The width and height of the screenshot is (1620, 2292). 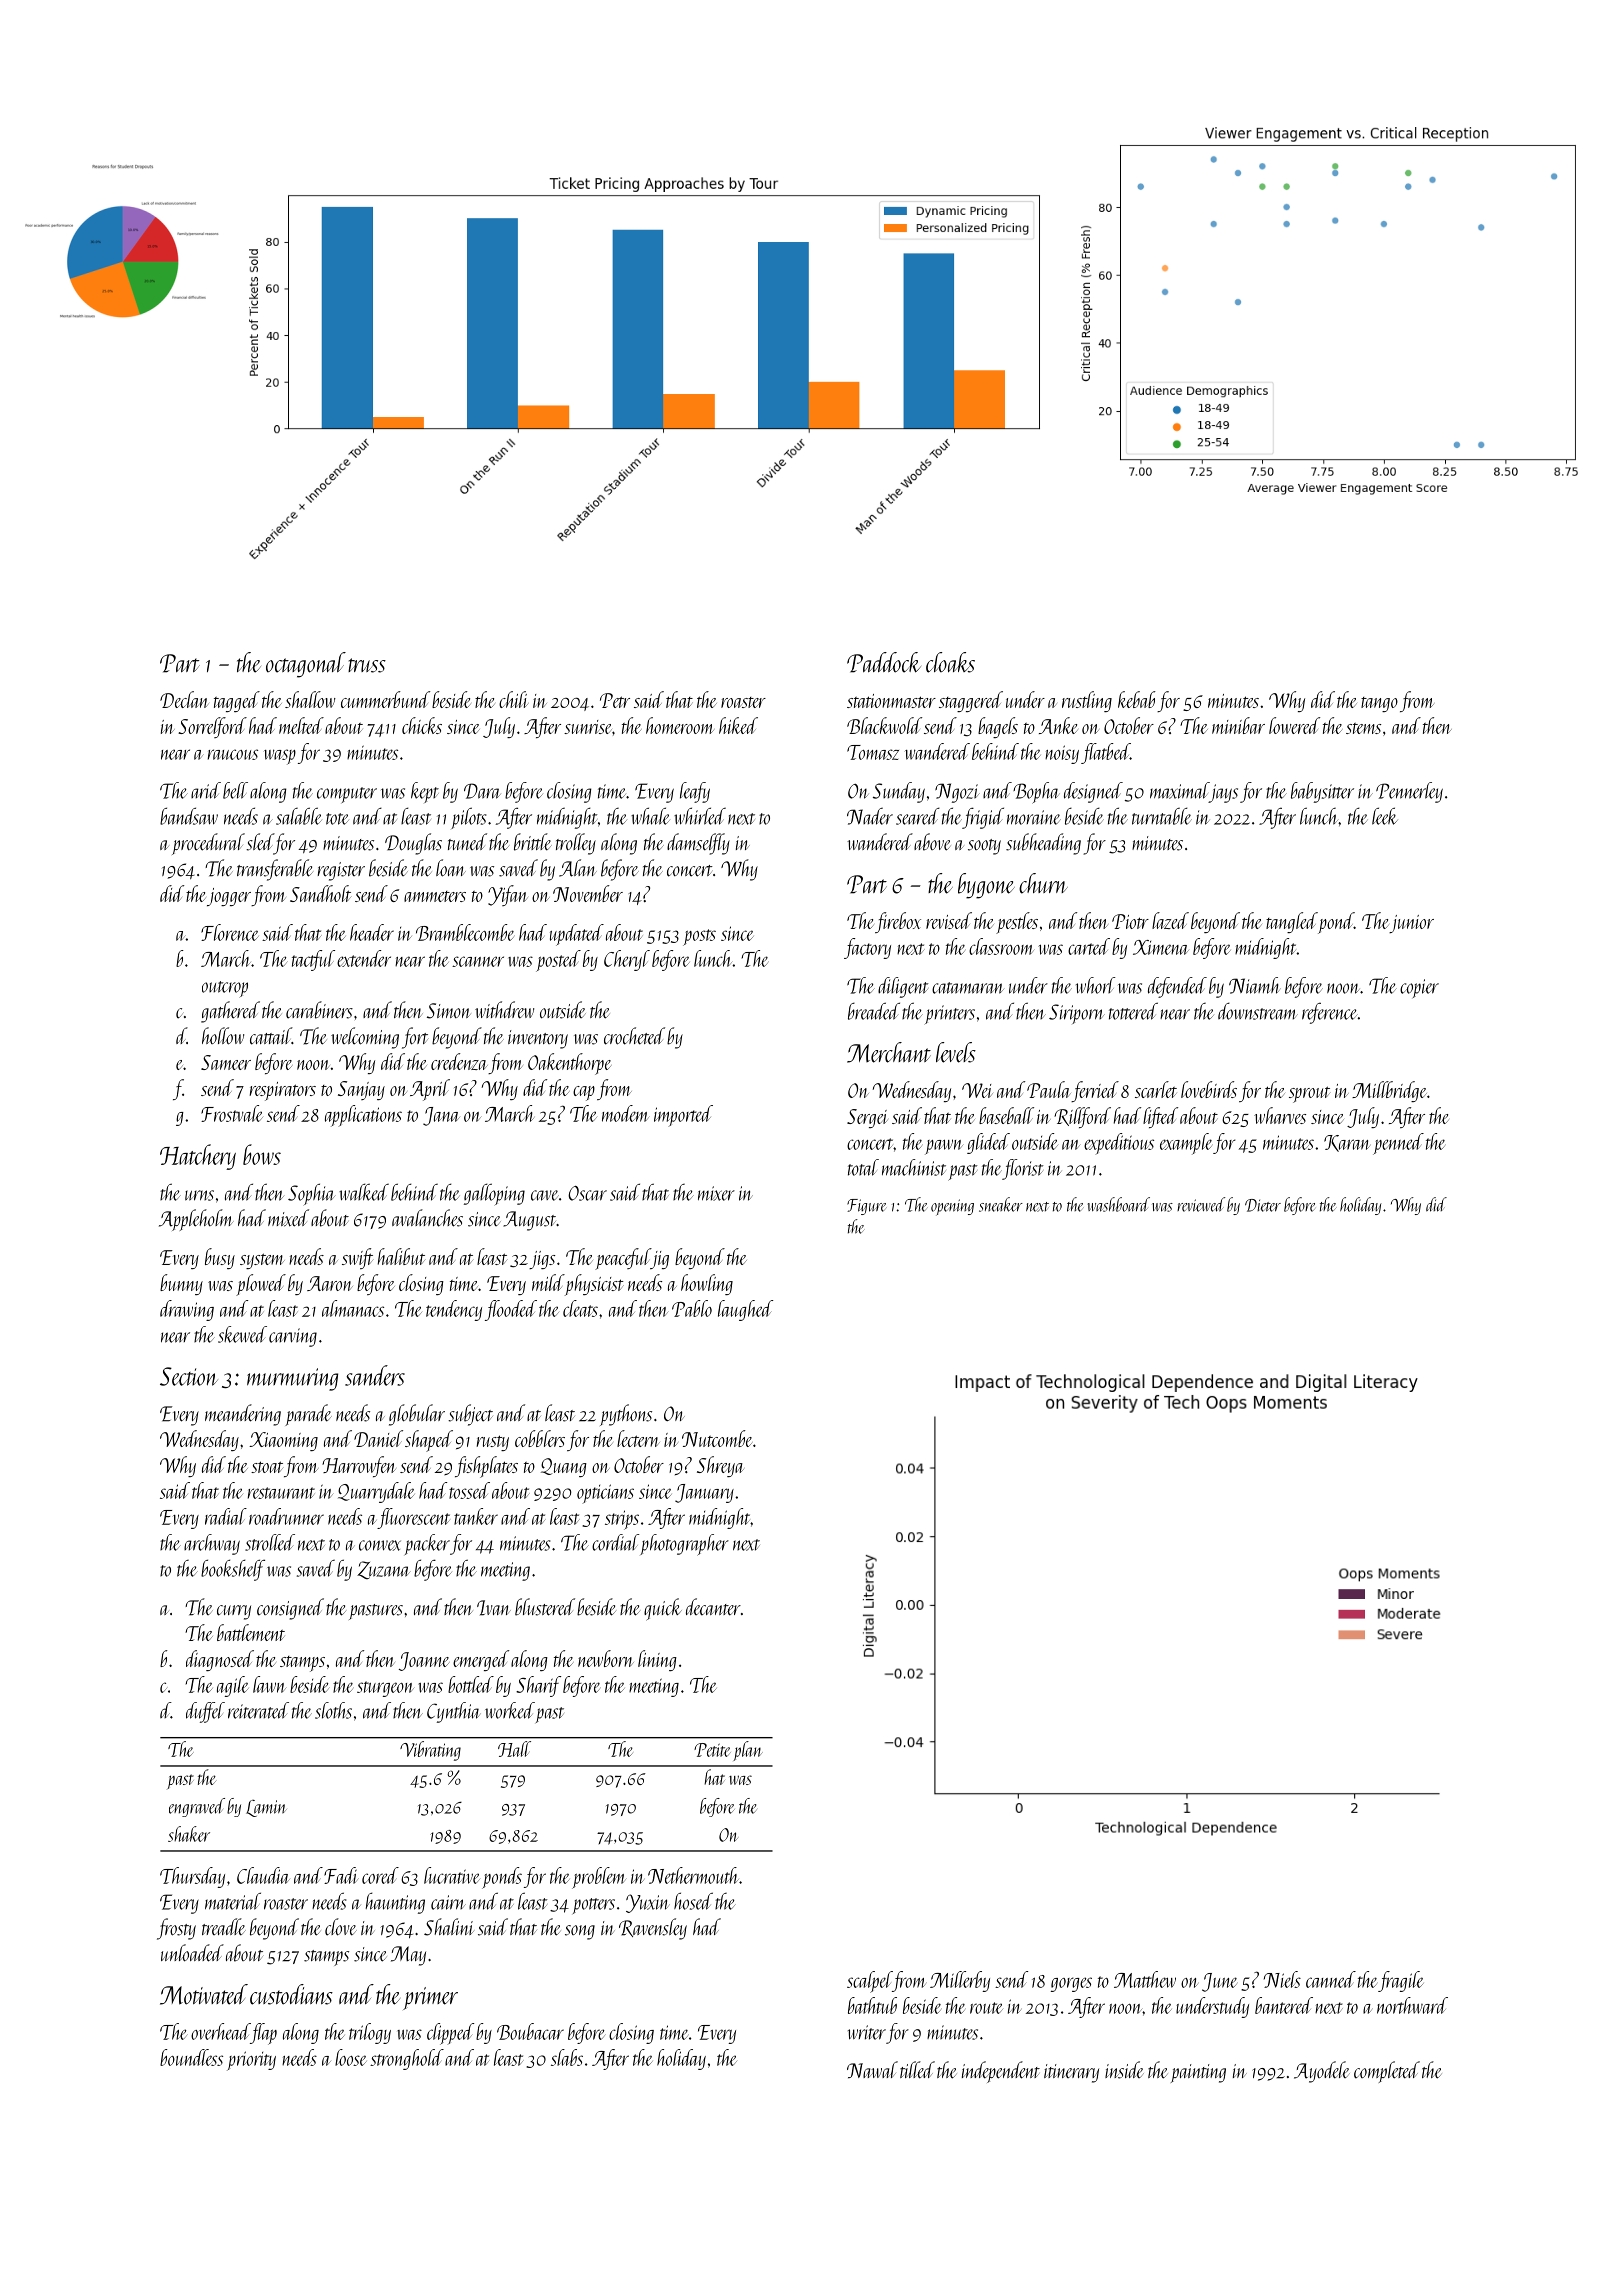 What do you see at coordinates (950, 662) in the screenshot?
I see `cloaks` at bounding box center [950, 662].
